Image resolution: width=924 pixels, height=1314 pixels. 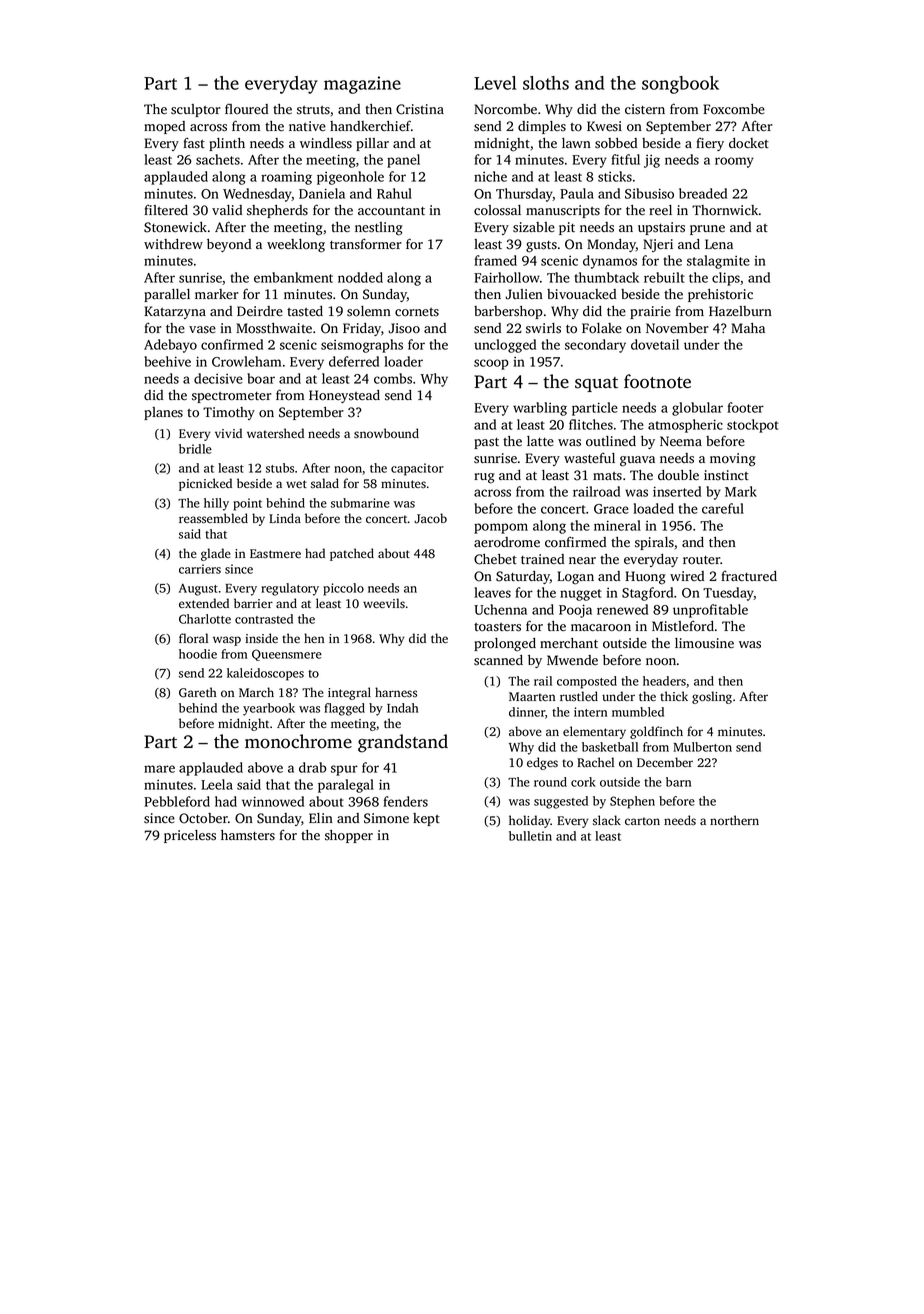 I want to click on bivouacked, so click(x=581, y=294).
